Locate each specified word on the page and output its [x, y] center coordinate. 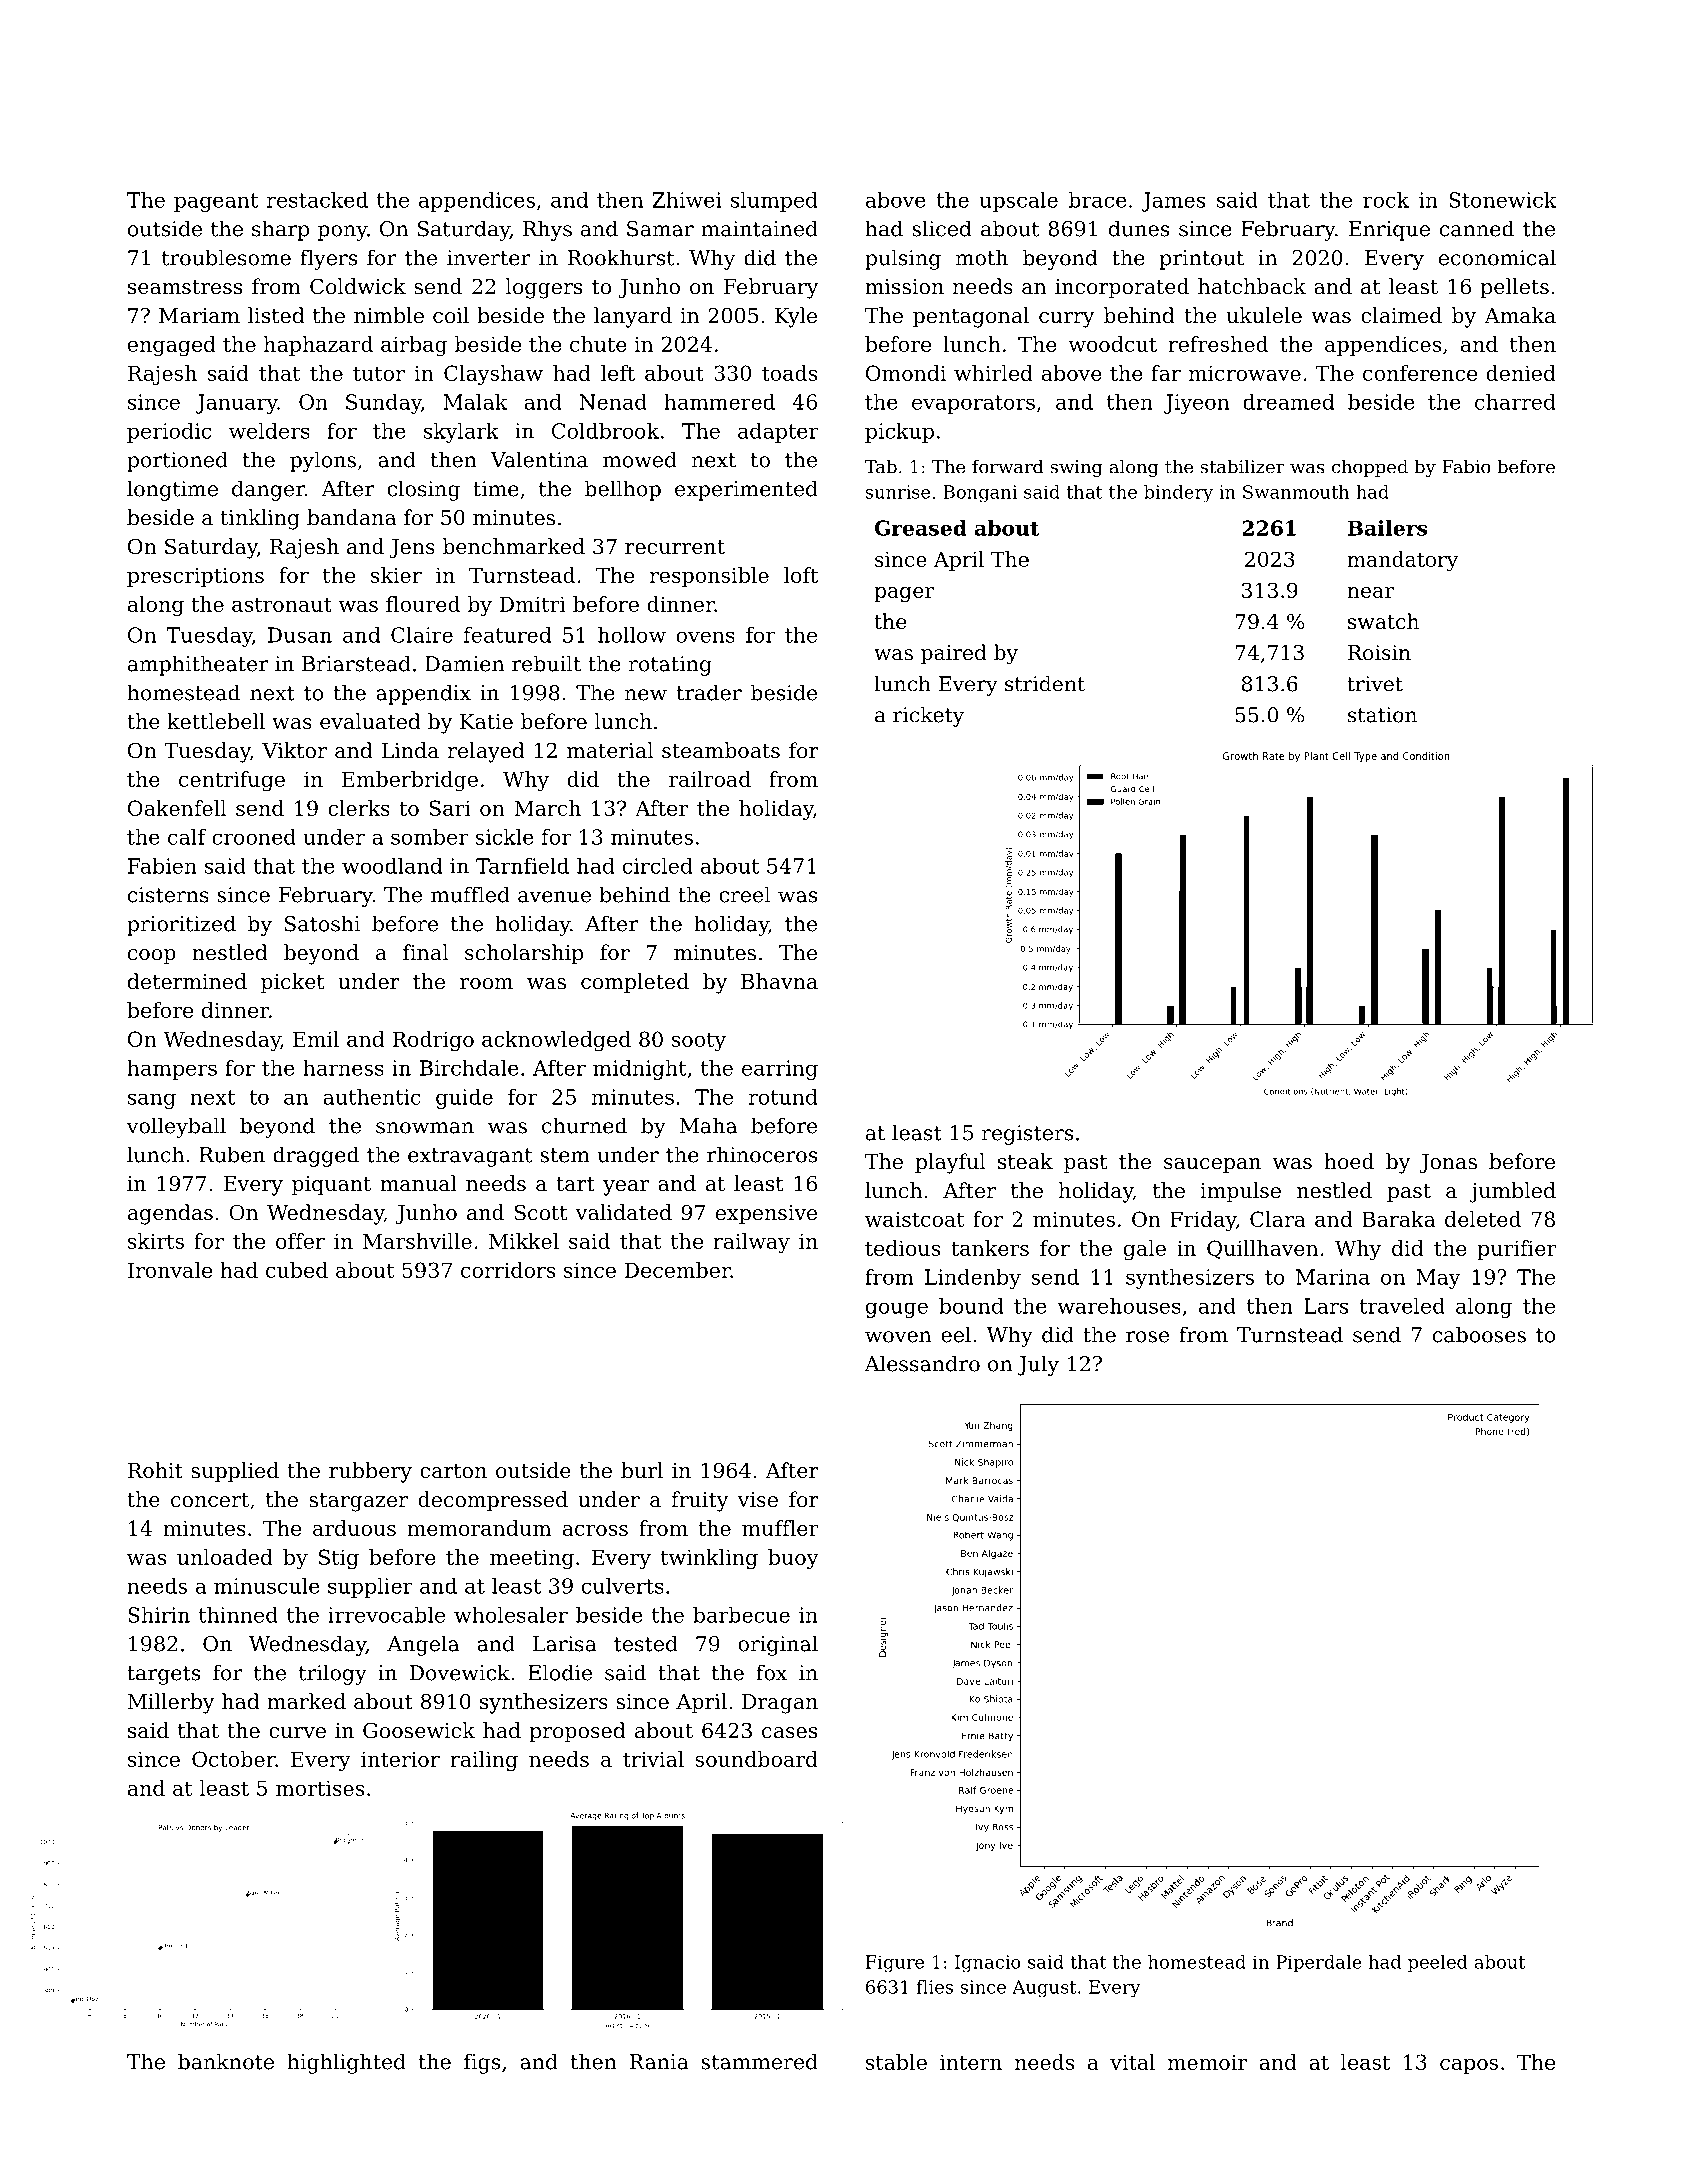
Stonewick [1502, 200]
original [778, 1645]
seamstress [185, 287]
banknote [226, 2061]
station [1382, 715]
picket [292, 983]
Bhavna [779, 981]
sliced [942, 228]
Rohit [155, 1470]
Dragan [780, 1704]
